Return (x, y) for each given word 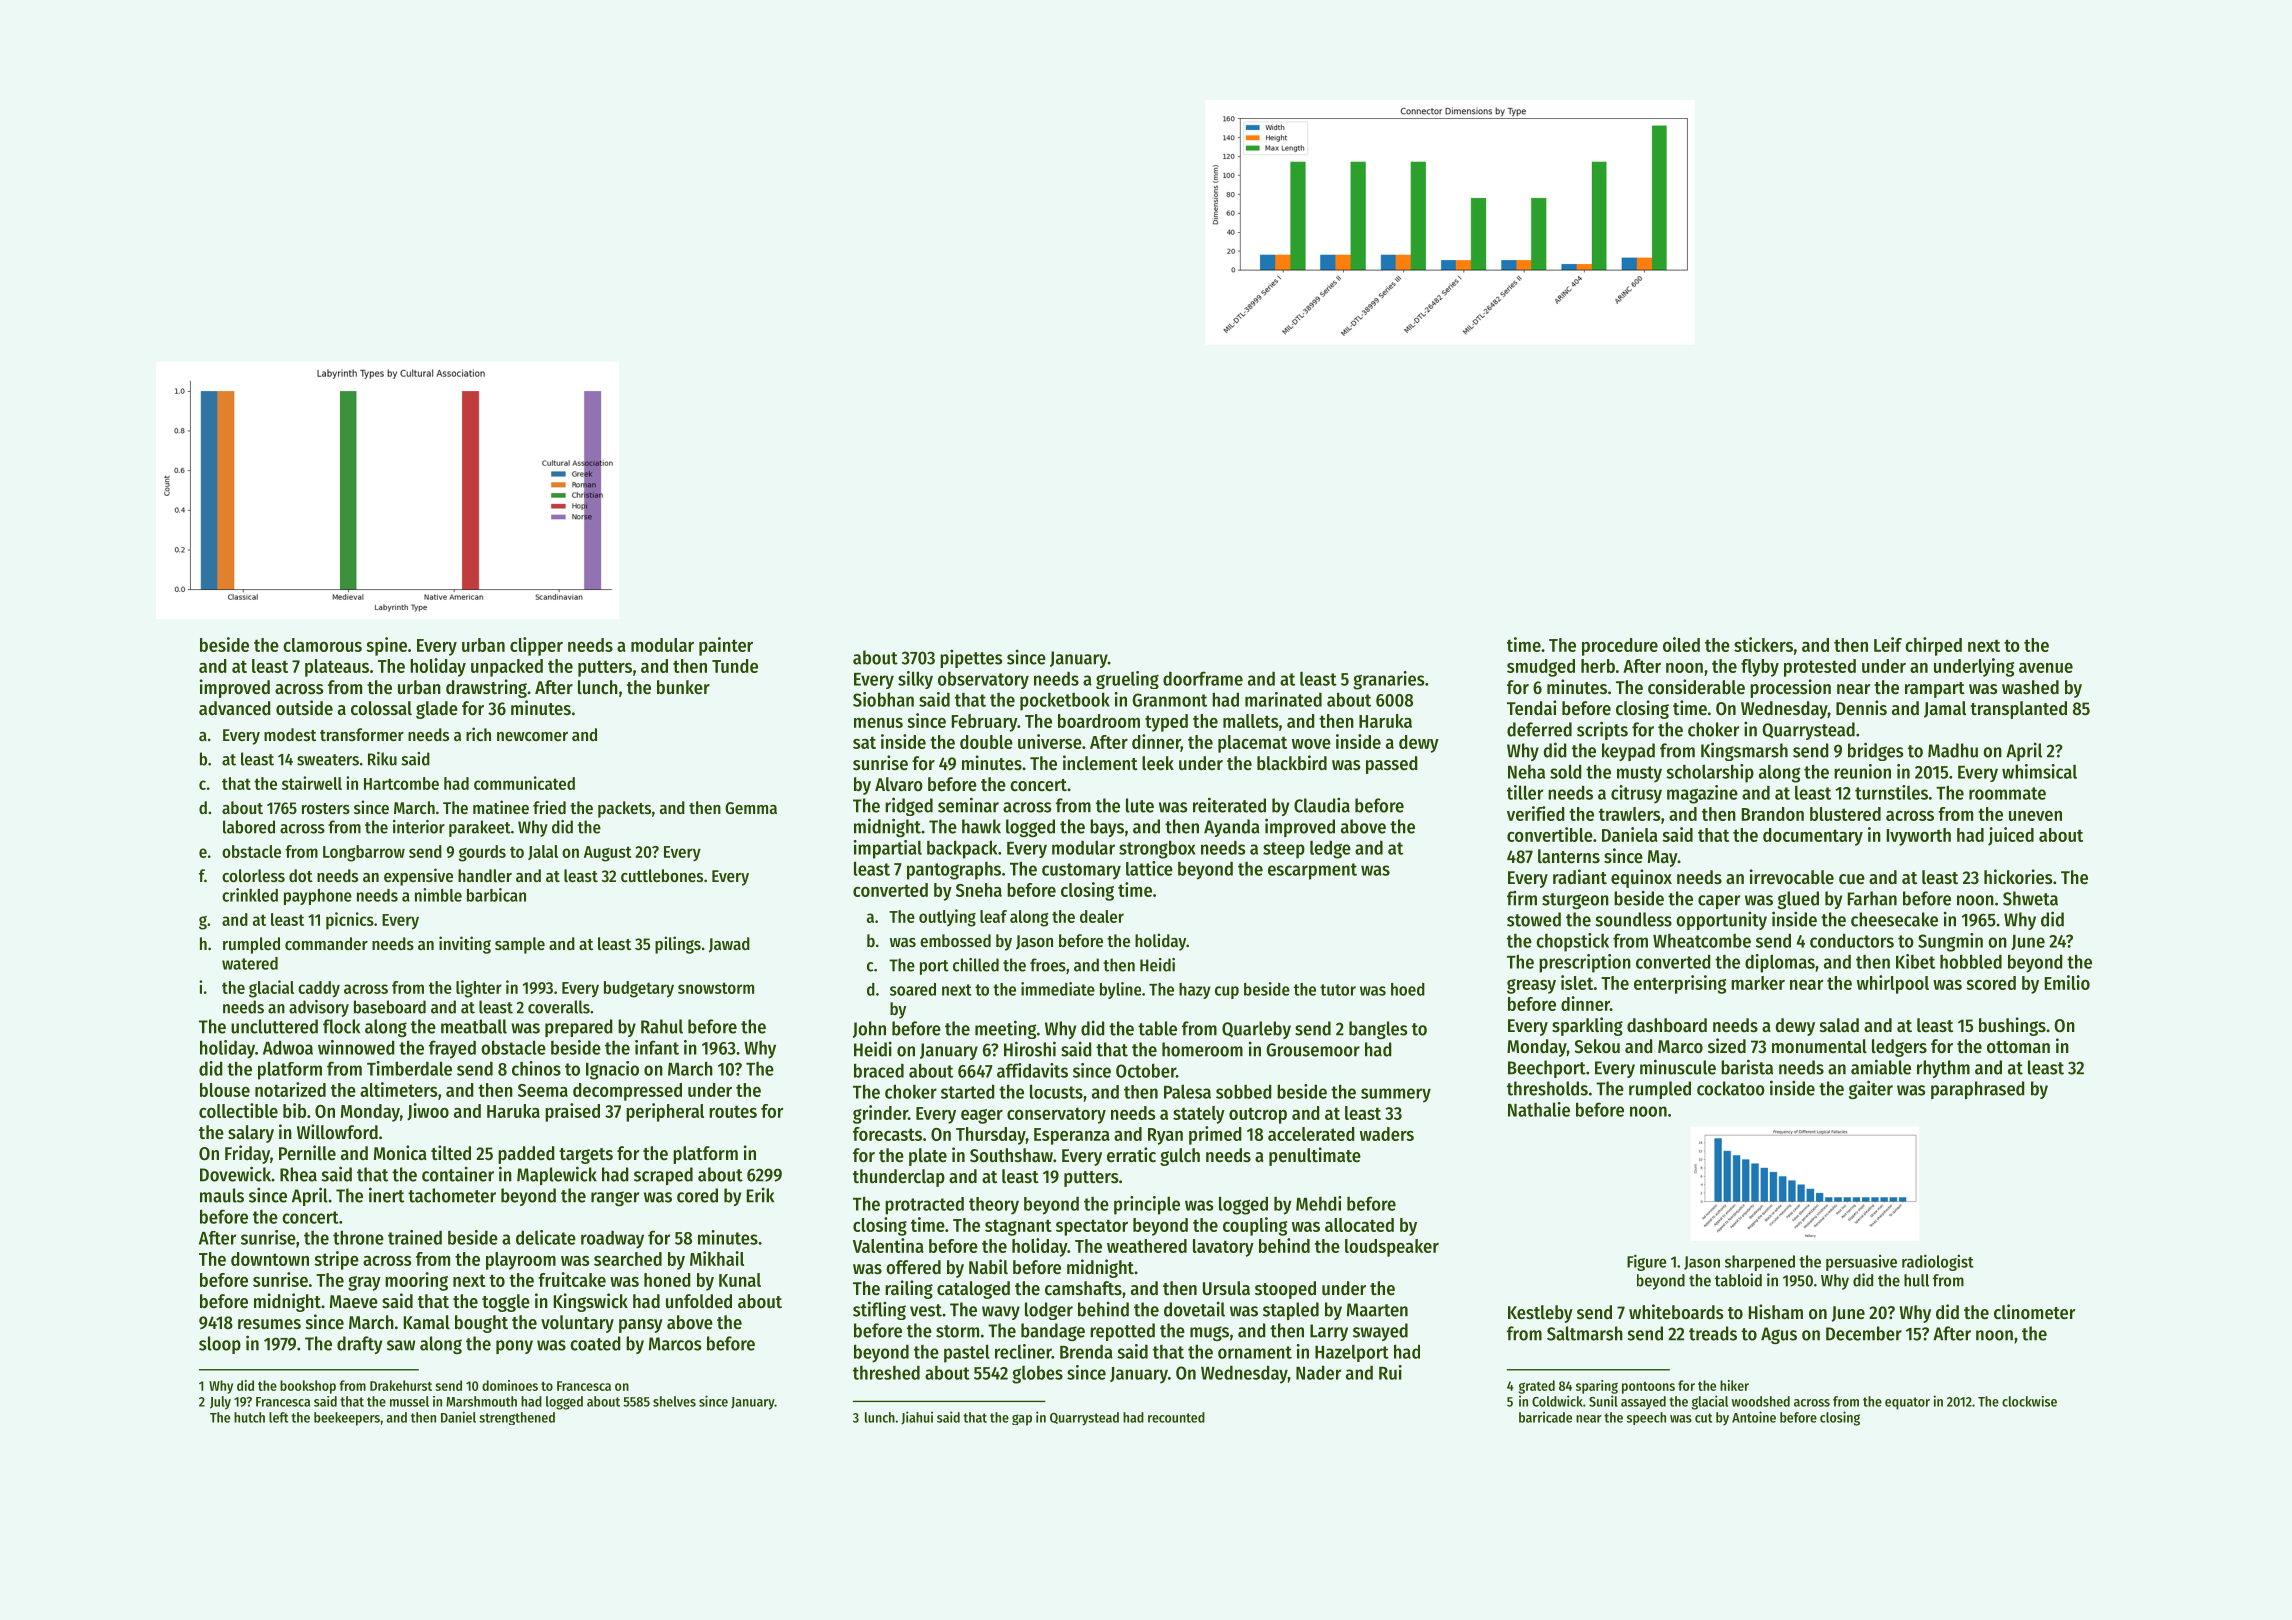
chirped (1933, 646)
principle (1147, 1205)
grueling (1127, 680)
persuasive (1861, 1263)
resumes (269, 1324)
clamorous (322, 645)
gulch (1180, 1157)
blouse (225, 1090)
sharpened (1760, 1263)
